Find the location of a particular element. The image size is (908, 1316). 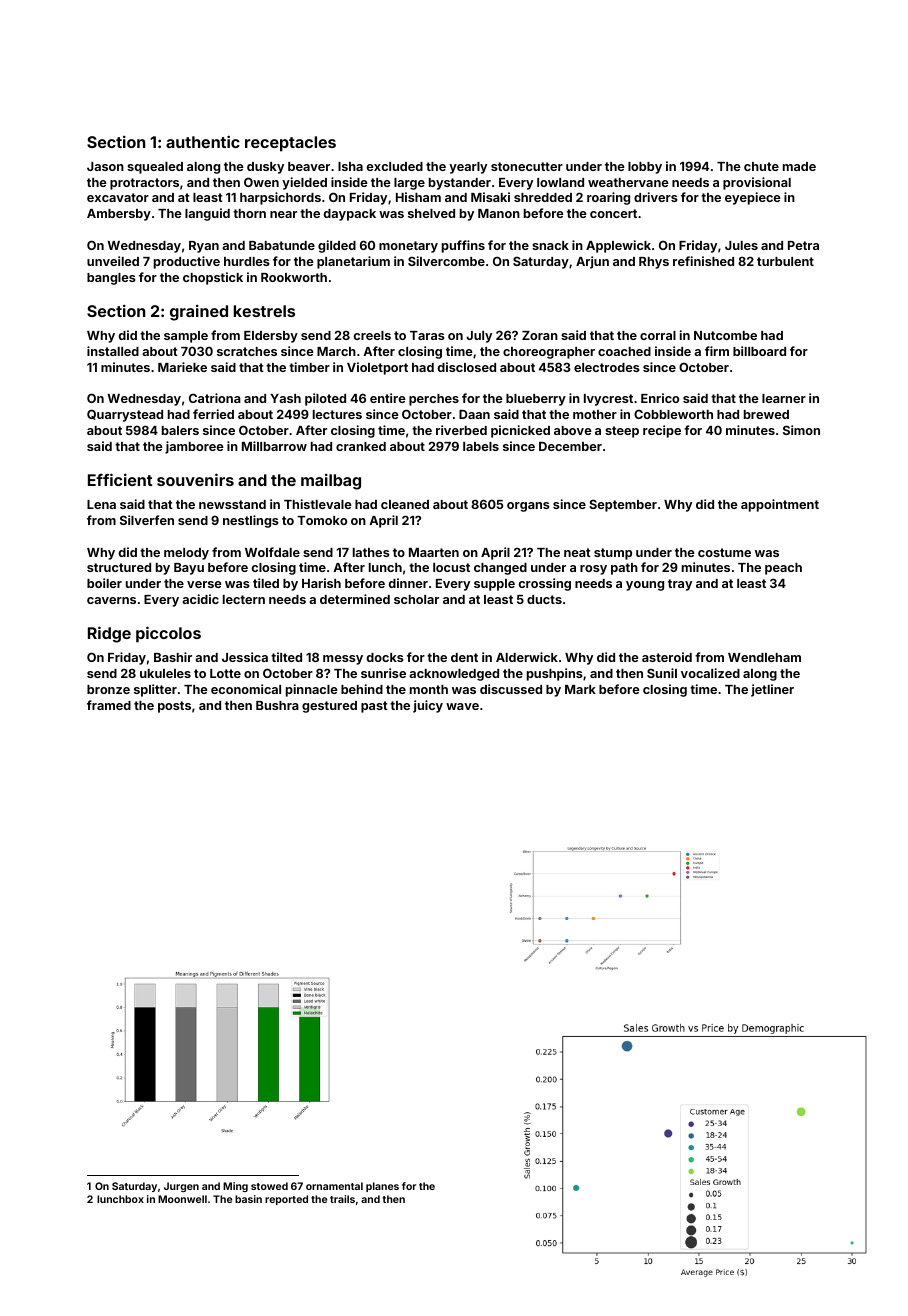

young is located at coordinates (645, 586).
